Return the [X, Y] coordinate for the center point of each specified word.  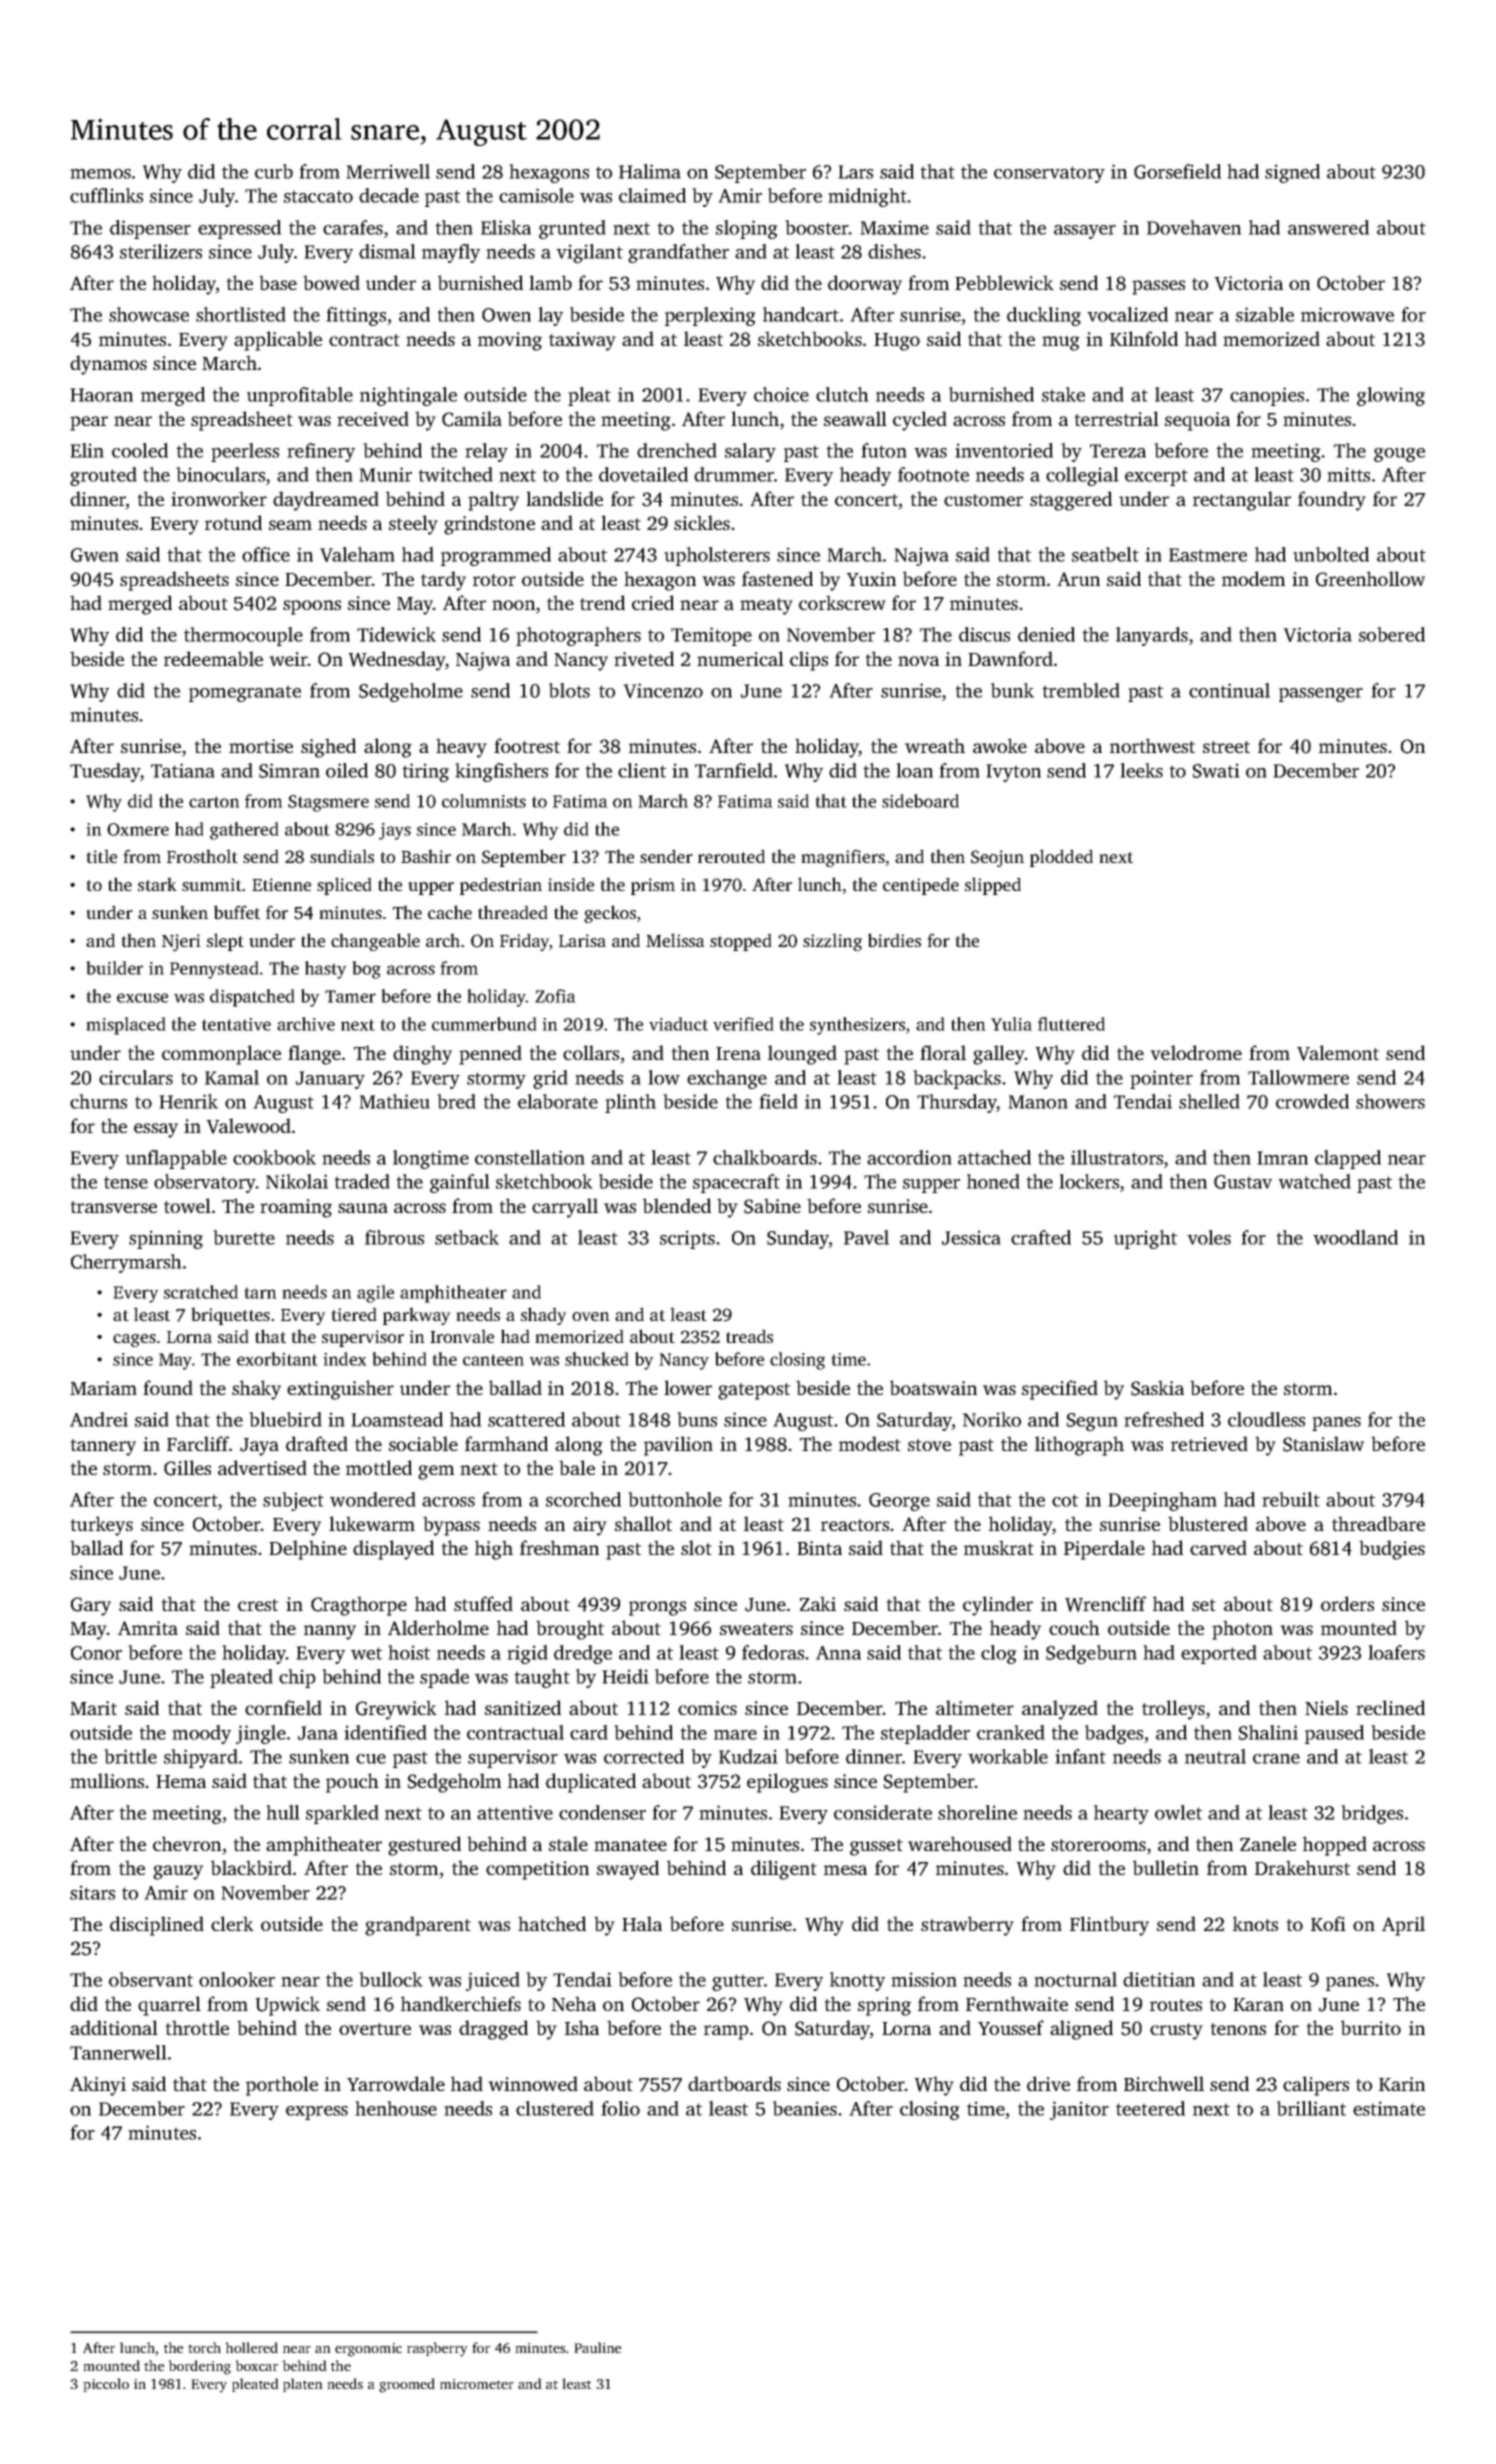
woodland [1355, 1237]
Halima [650, 171]
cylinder [998, 1606]
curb [274, 171]
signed [1292, 173]
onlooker [237, 1979]
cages [134, 1340]
